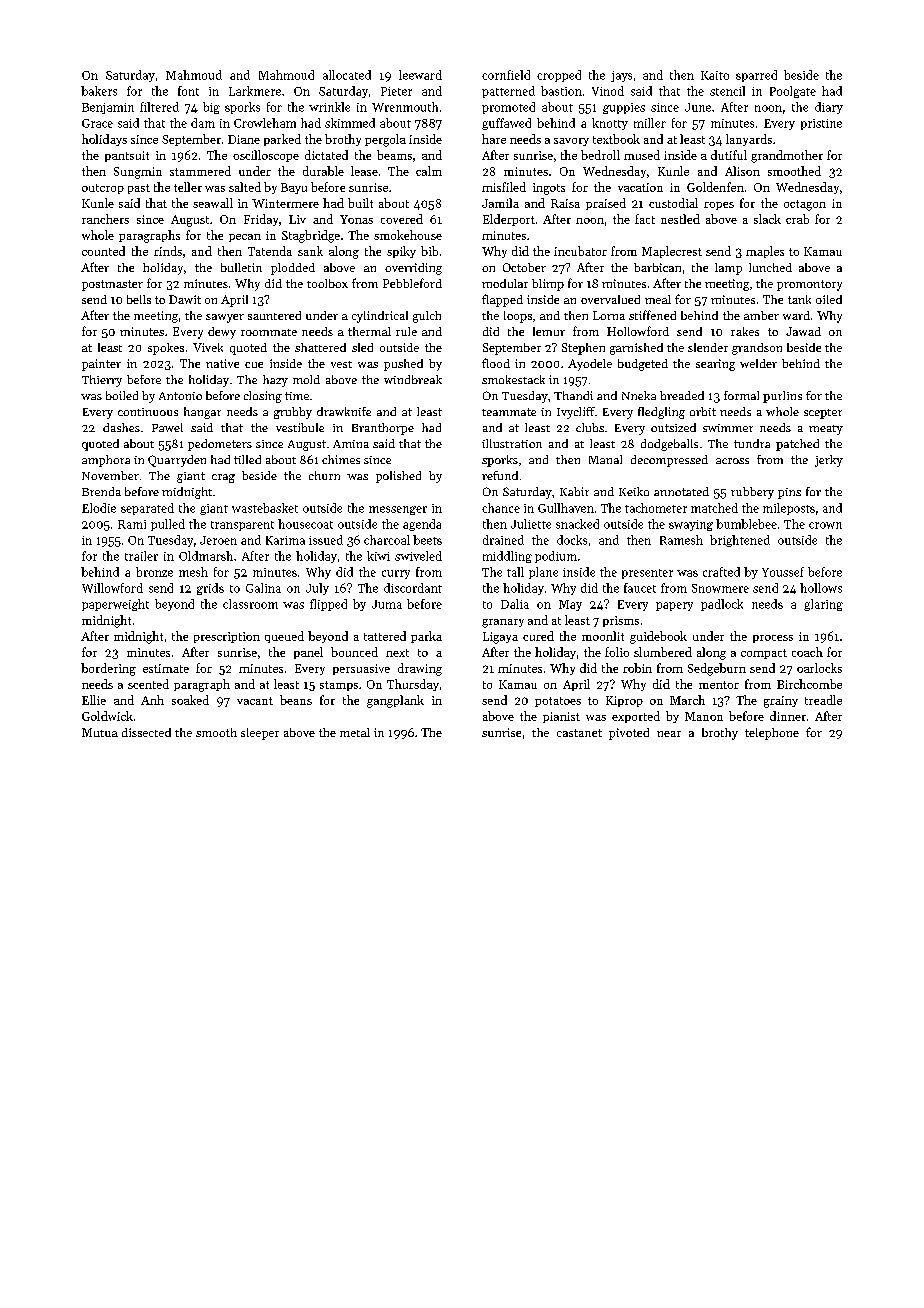 Image resolution: width=924 pixels, height=1308 pixels. I want to click on Kiprop, so click(624, 701).
